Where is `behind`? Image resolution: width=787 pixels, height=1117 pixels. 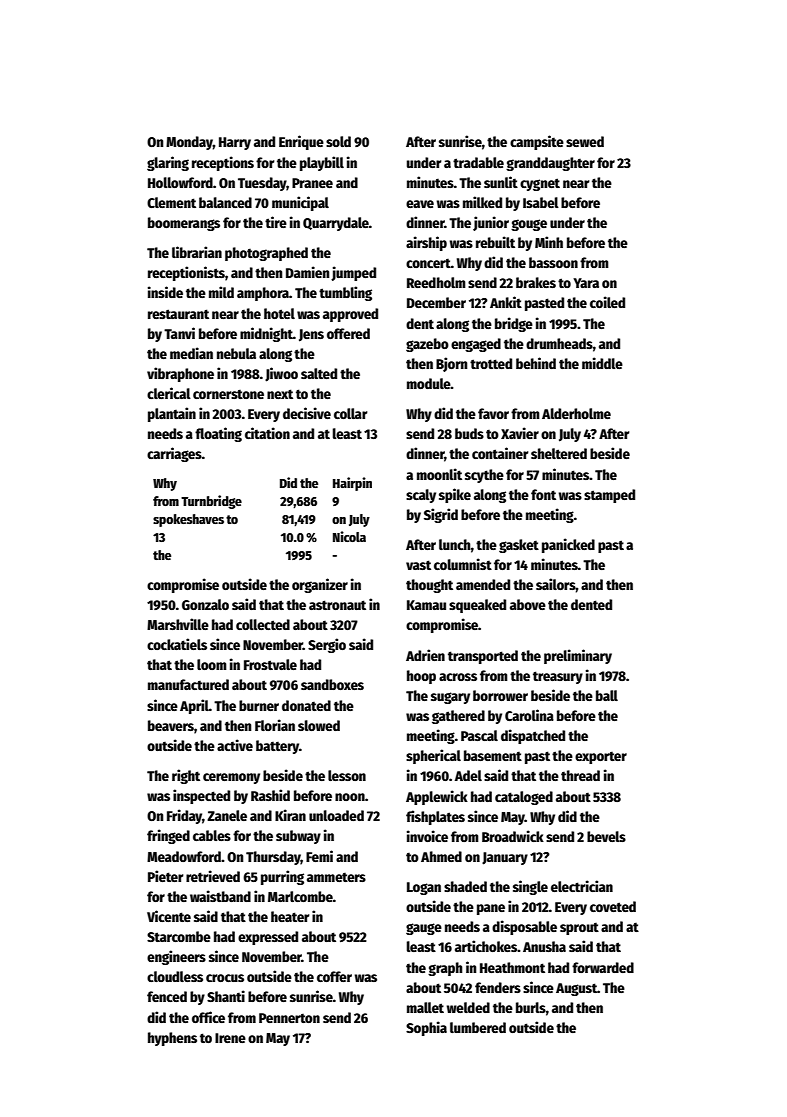
behind is located at coordinates (536, 363).
